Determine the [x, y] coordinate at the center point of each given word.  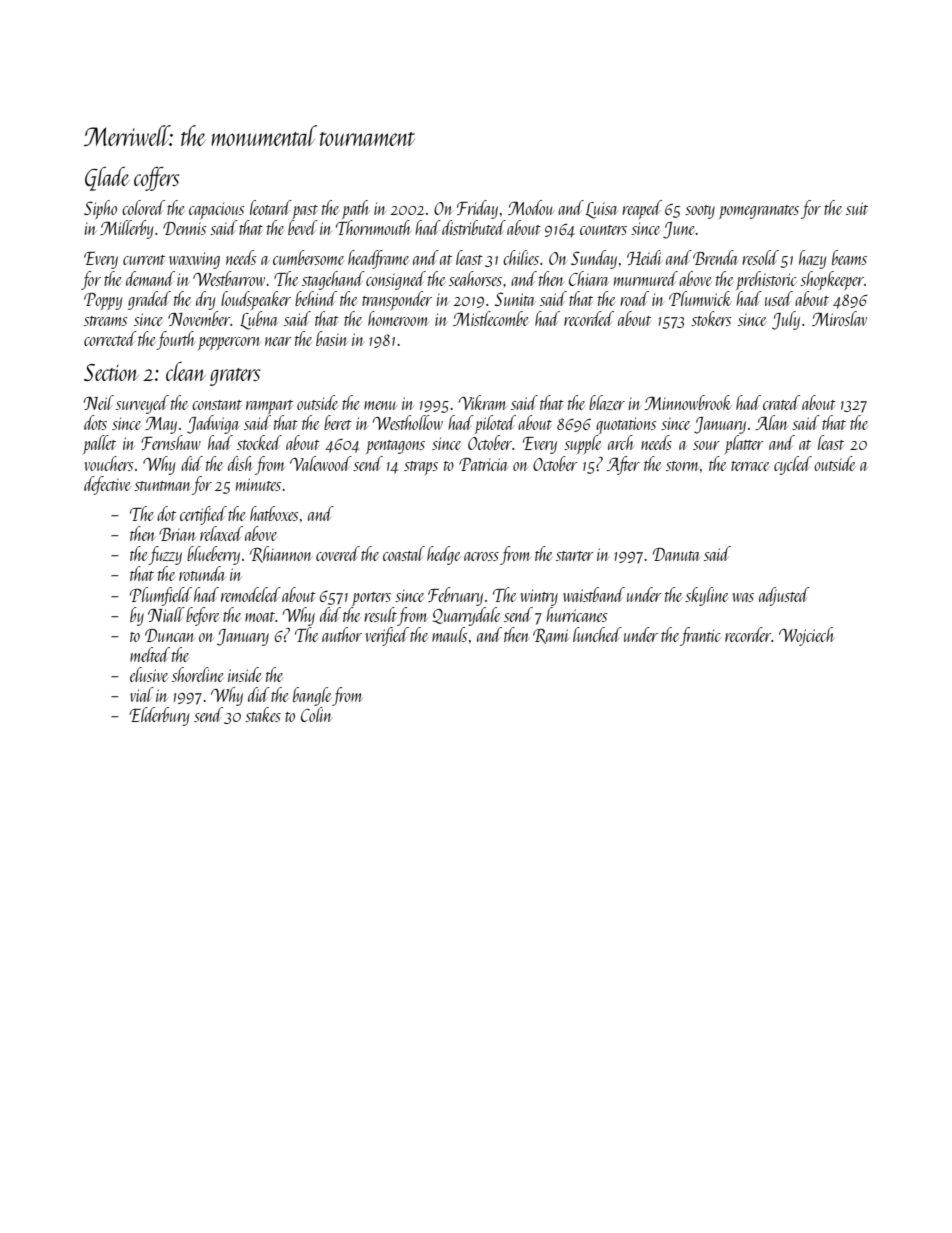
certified [203, 515]
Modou [531, 207]
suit [857, 208]
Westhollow [408, 422]
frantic [700, 636]
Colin [316, 714]
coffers [157, 179]
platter [744, 444]
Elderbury [159, 716]
